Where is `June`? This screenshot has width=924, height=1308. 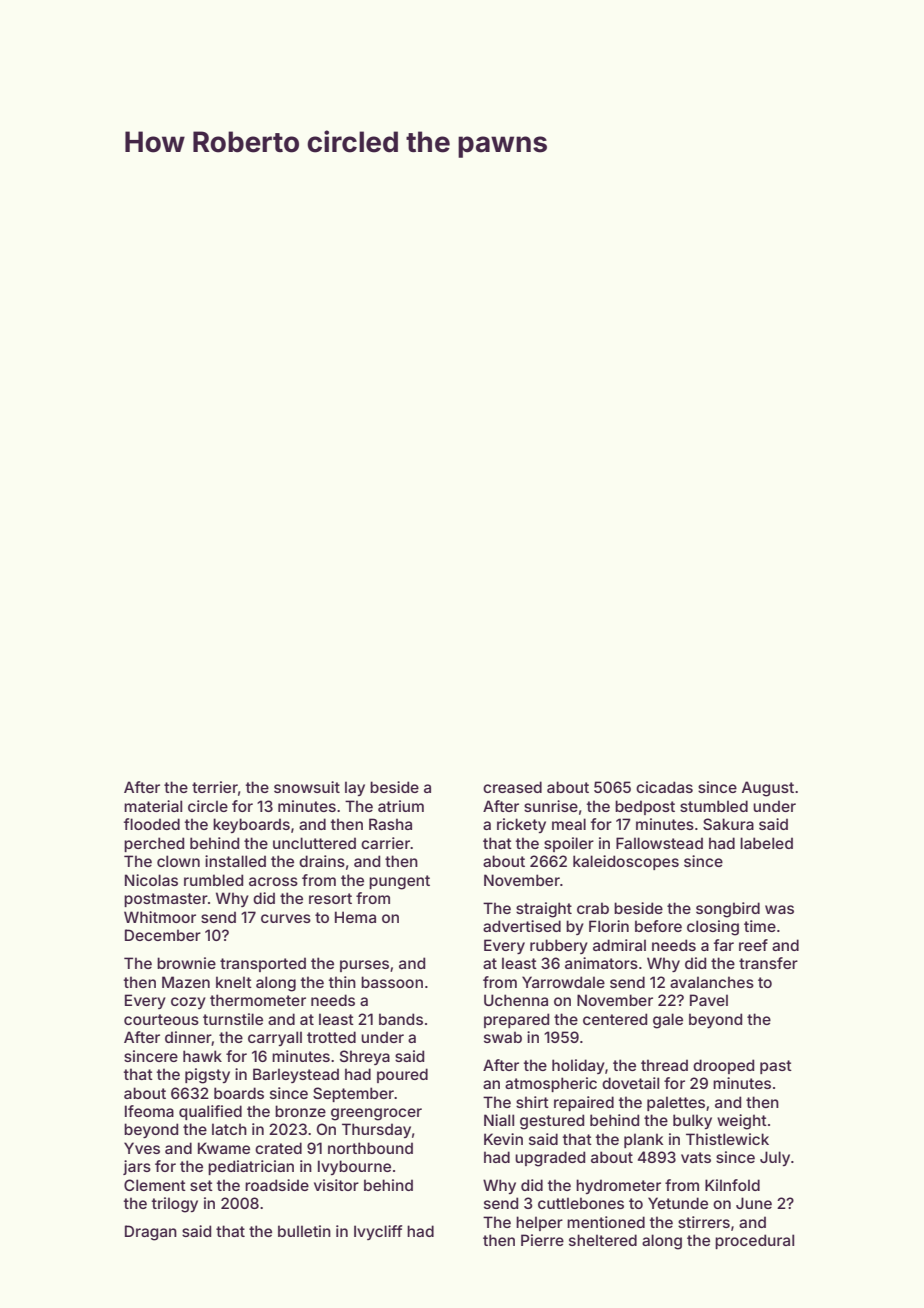
June is located at coordinates (754, 1203).
